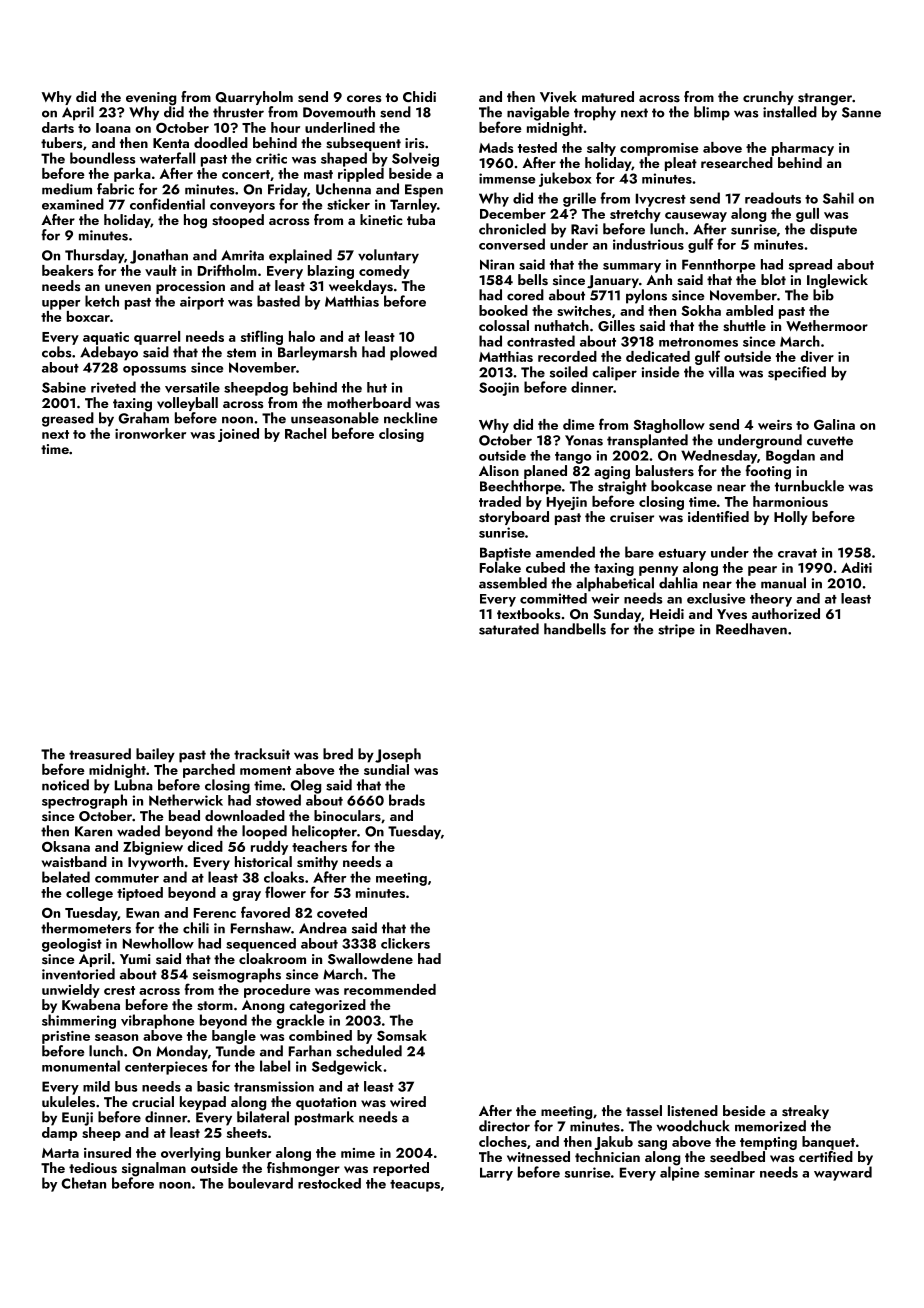 Image resolution: width=924 pixels, height=1308 pixels. What do you see at coordinates (632, 268) in the document?
I see `summary` at bounding box center [632, 268].
